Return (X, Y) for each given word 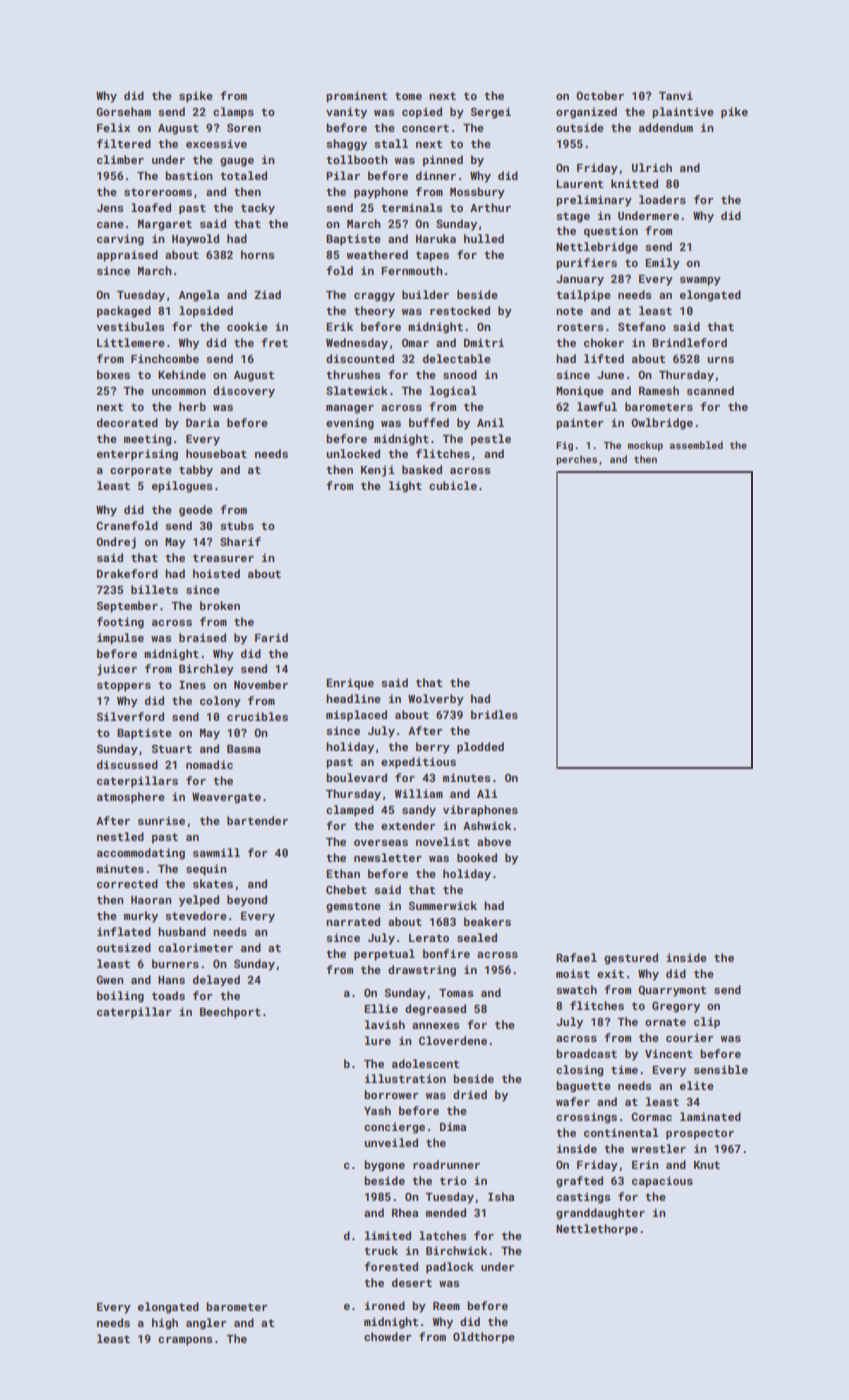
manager (350, 409)
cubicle (453, 485)
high (165, 1324)
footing (120, 623)
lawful (597, 406)
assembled (696, 445)
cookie (247, 326)
